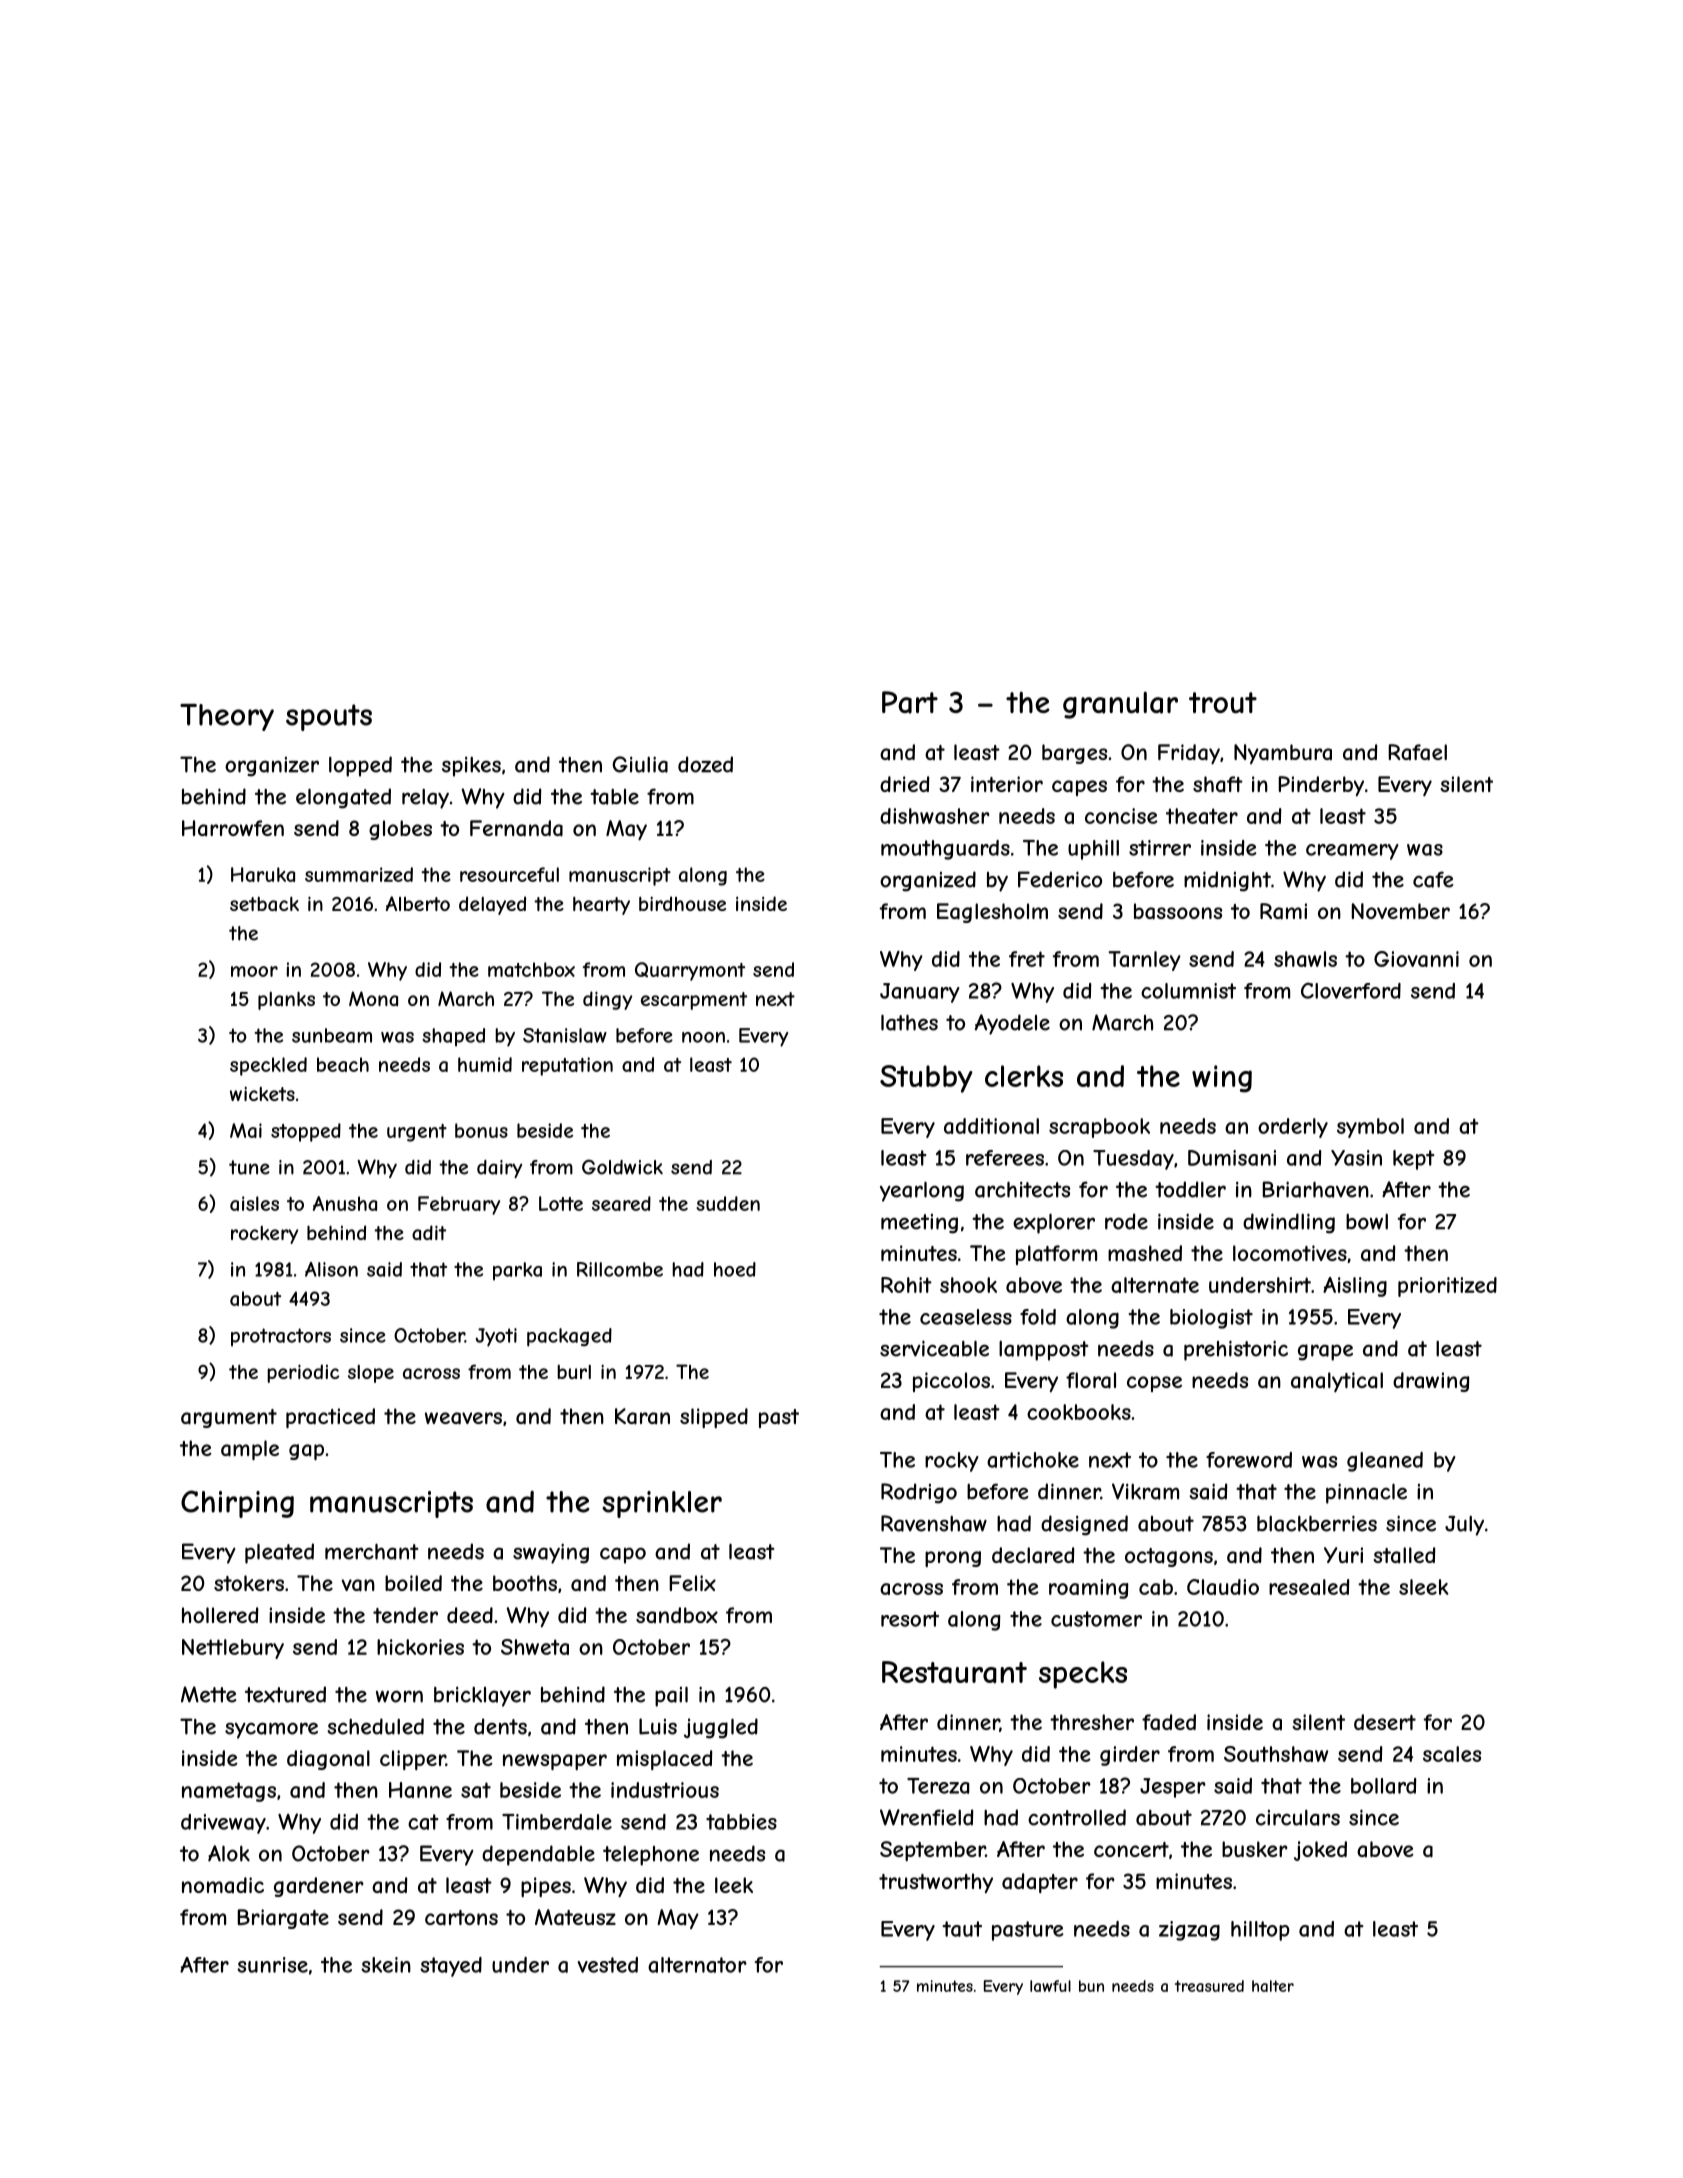 The image size is (1683, 2178). Describe the element at coordinates (692, 1583) in the image. I see `Felix` at that location.
